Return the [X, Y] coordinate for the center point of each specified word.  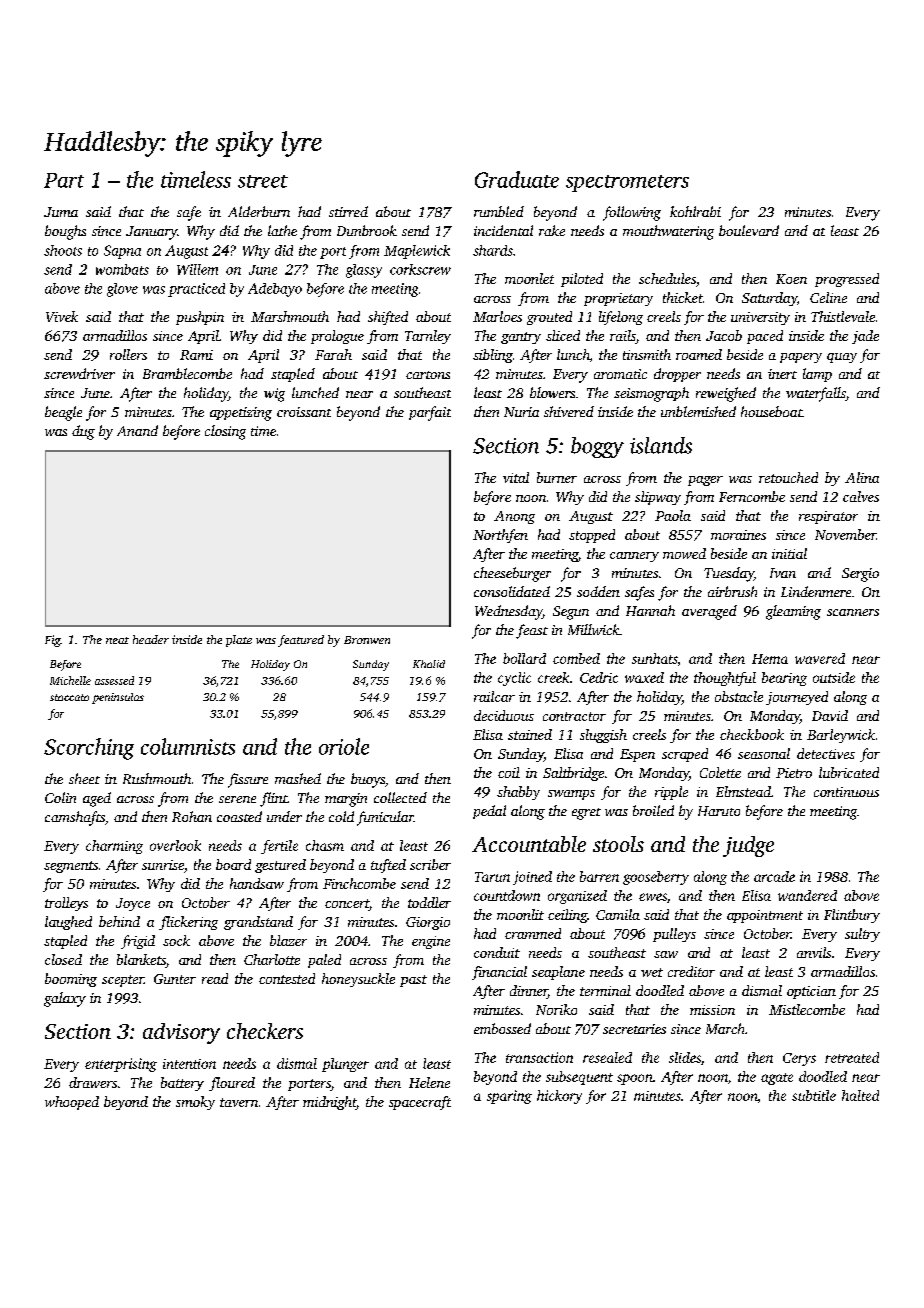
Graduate [517, 179]
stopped [592, 536]
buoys [368, 780]
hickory [559, 1097]
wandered [807, 895]
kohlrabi [695, 211]
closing [225, 432]
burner [557, 477]
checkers [265, 1031]
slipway [658, 498]
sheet [84, 778]
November [845, 534]
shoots [63, 250]
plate [239, 641]
